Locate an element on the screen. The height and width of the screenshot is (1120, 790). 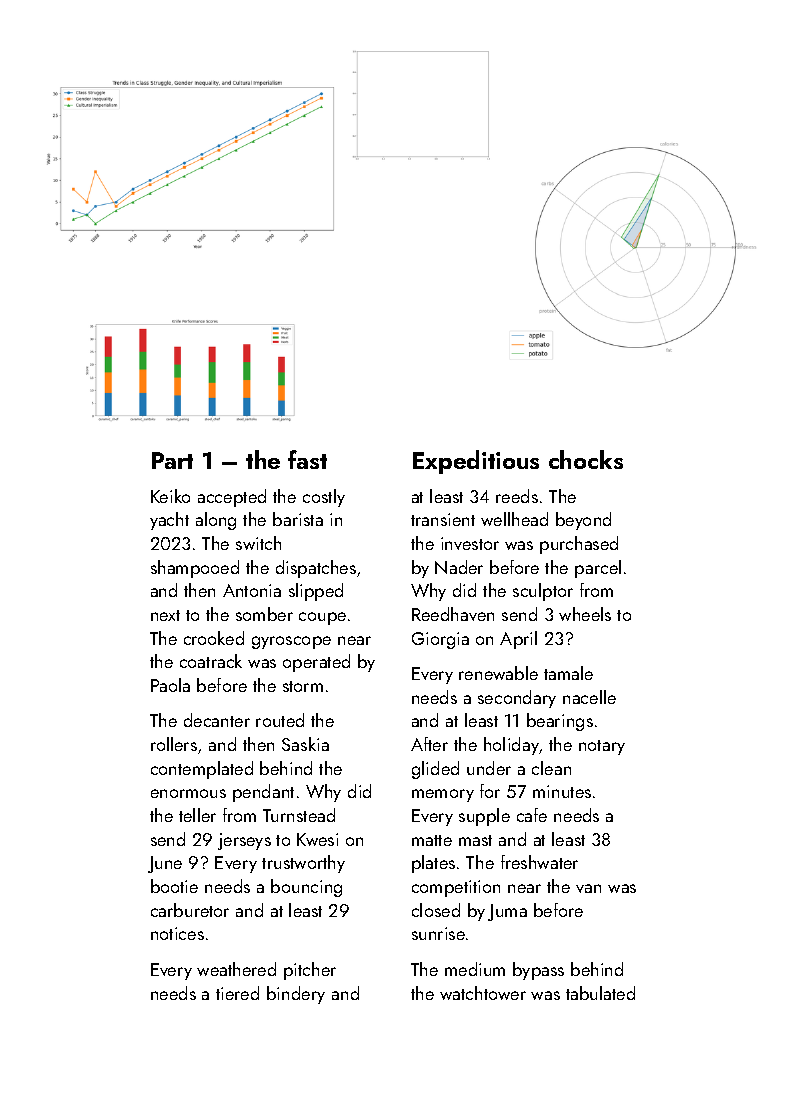
pitcher is located at coordinates (310, 971).
